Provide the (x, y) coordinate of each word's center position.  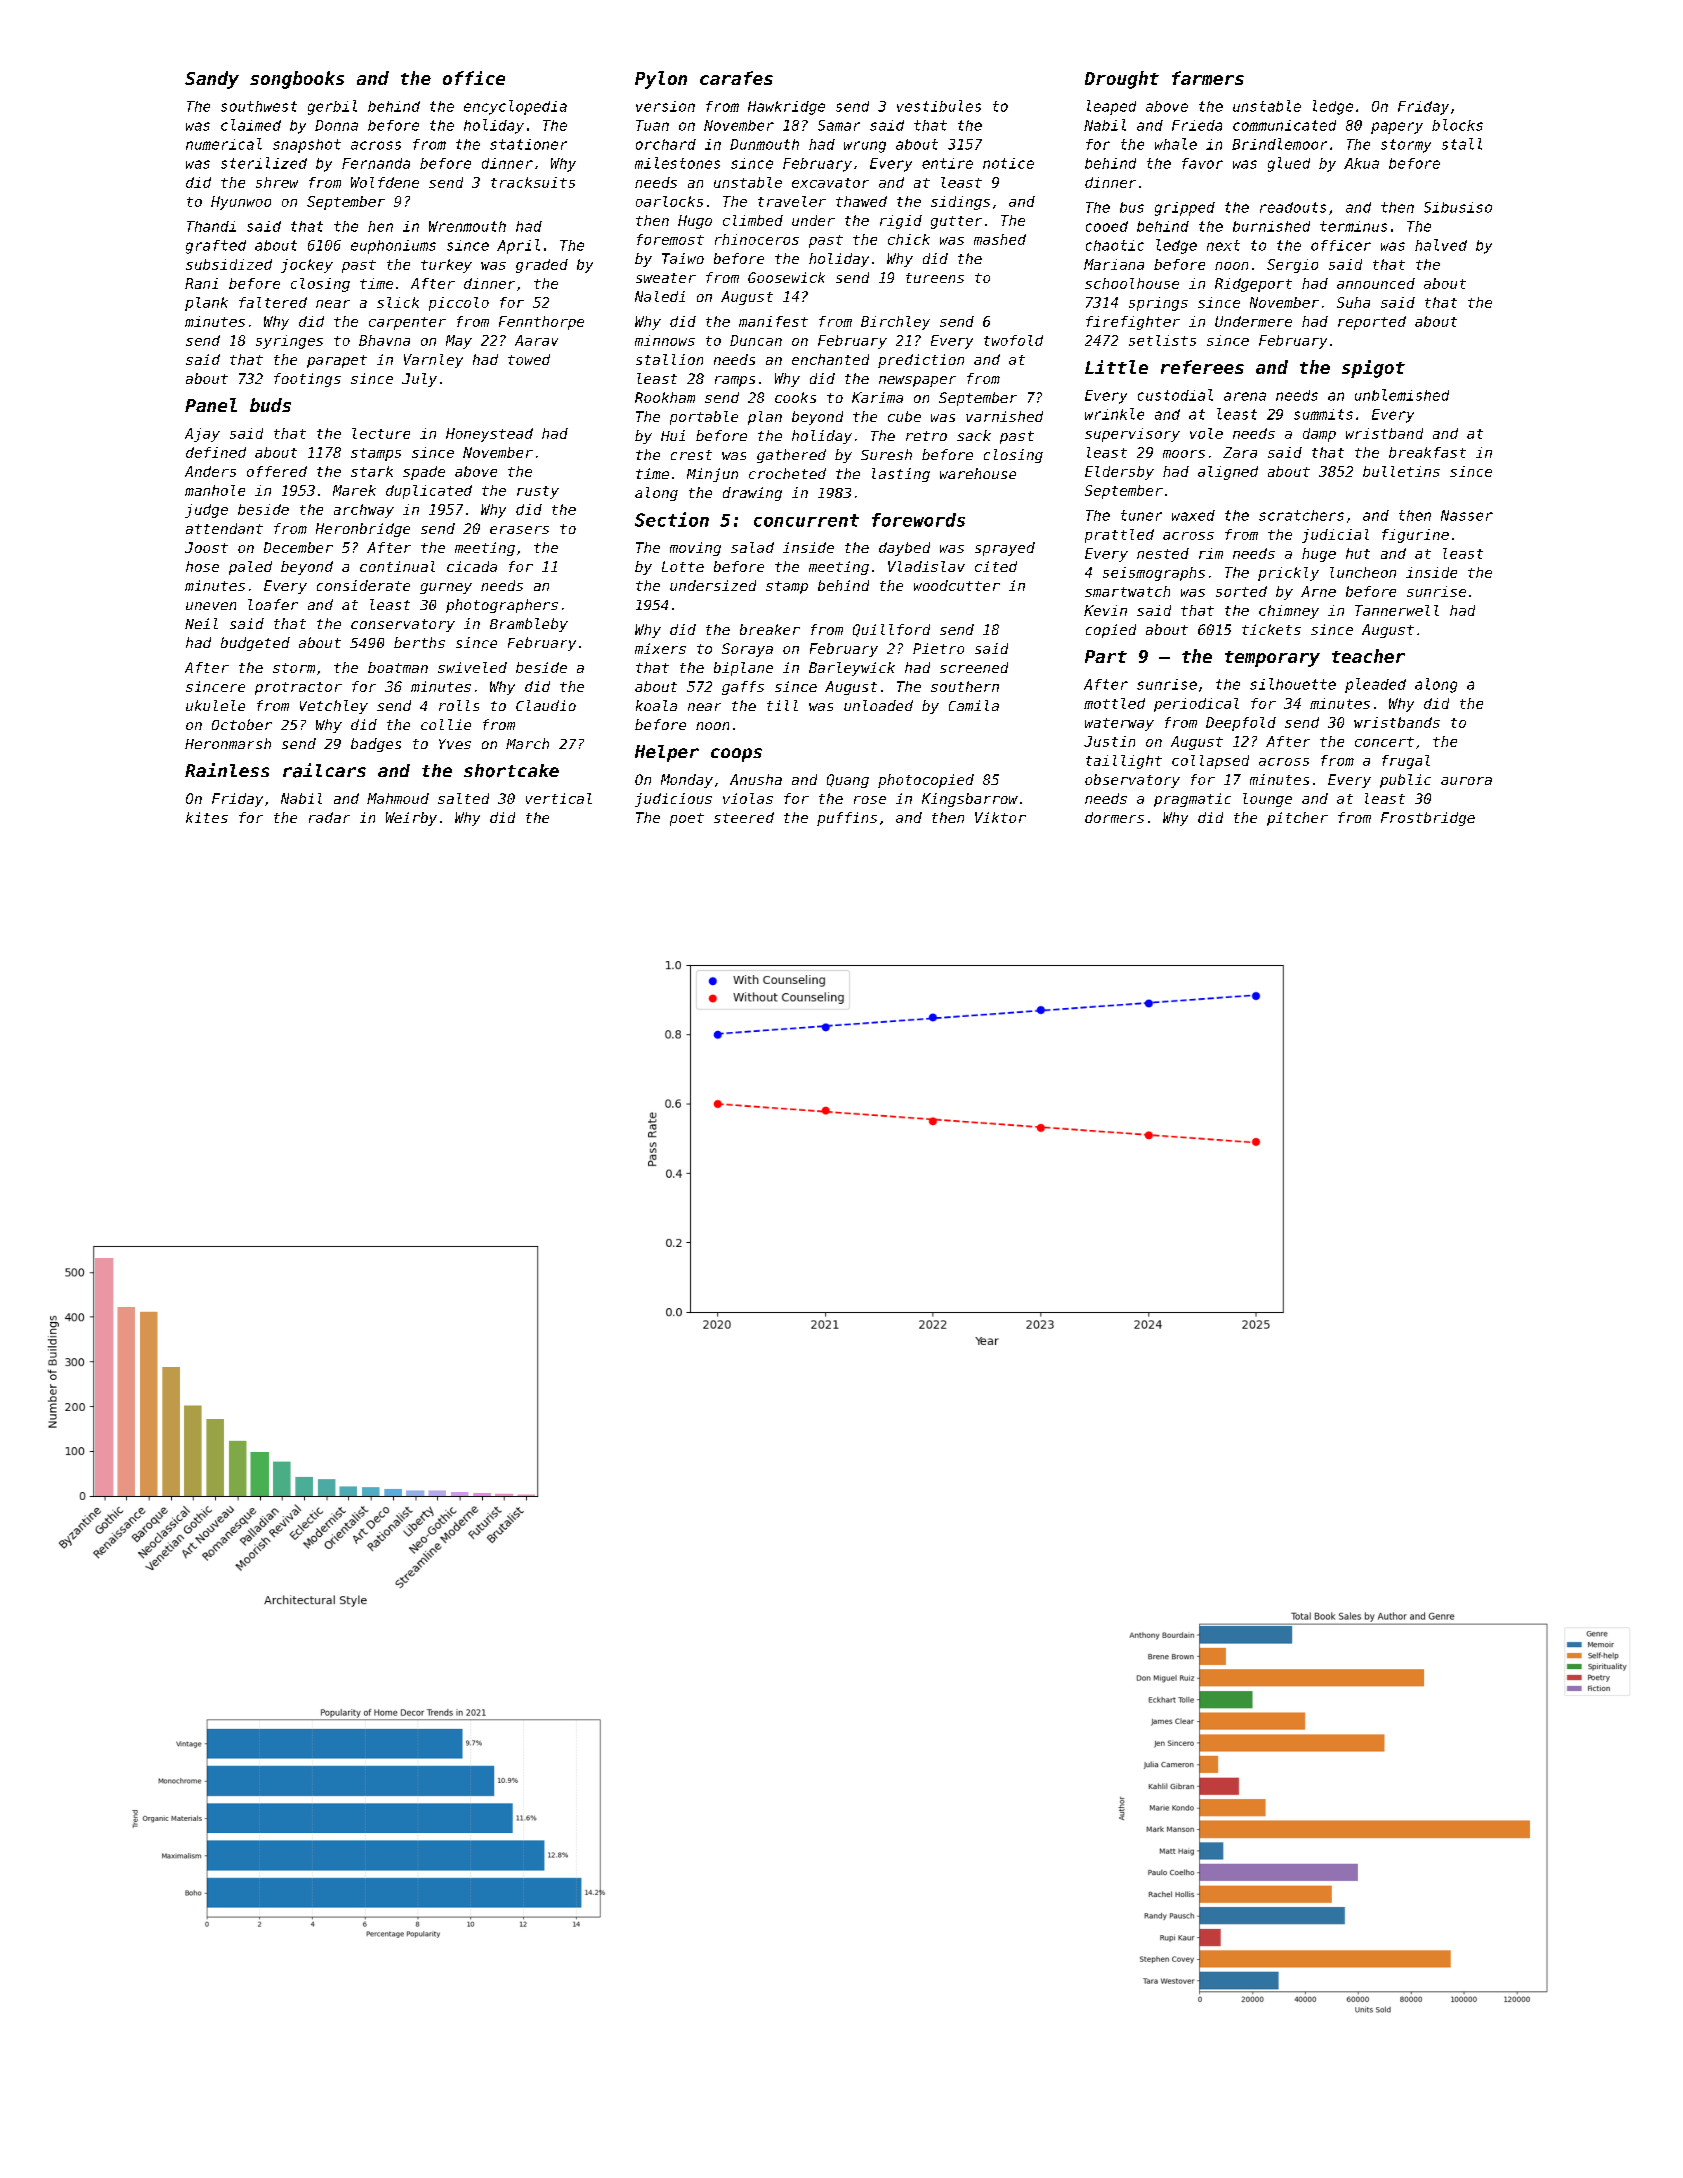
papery (1397, 128)
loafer (273, 604)
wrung (865, 147)
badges (376, 745)
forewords (918, 520)
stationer (528, 144)
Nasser (1467, 515)
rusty (538, 492)
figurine (1415, 536)
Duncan (756, 340)
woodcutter (957, 585)
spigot (1373, 369)
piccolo (459, 304)
